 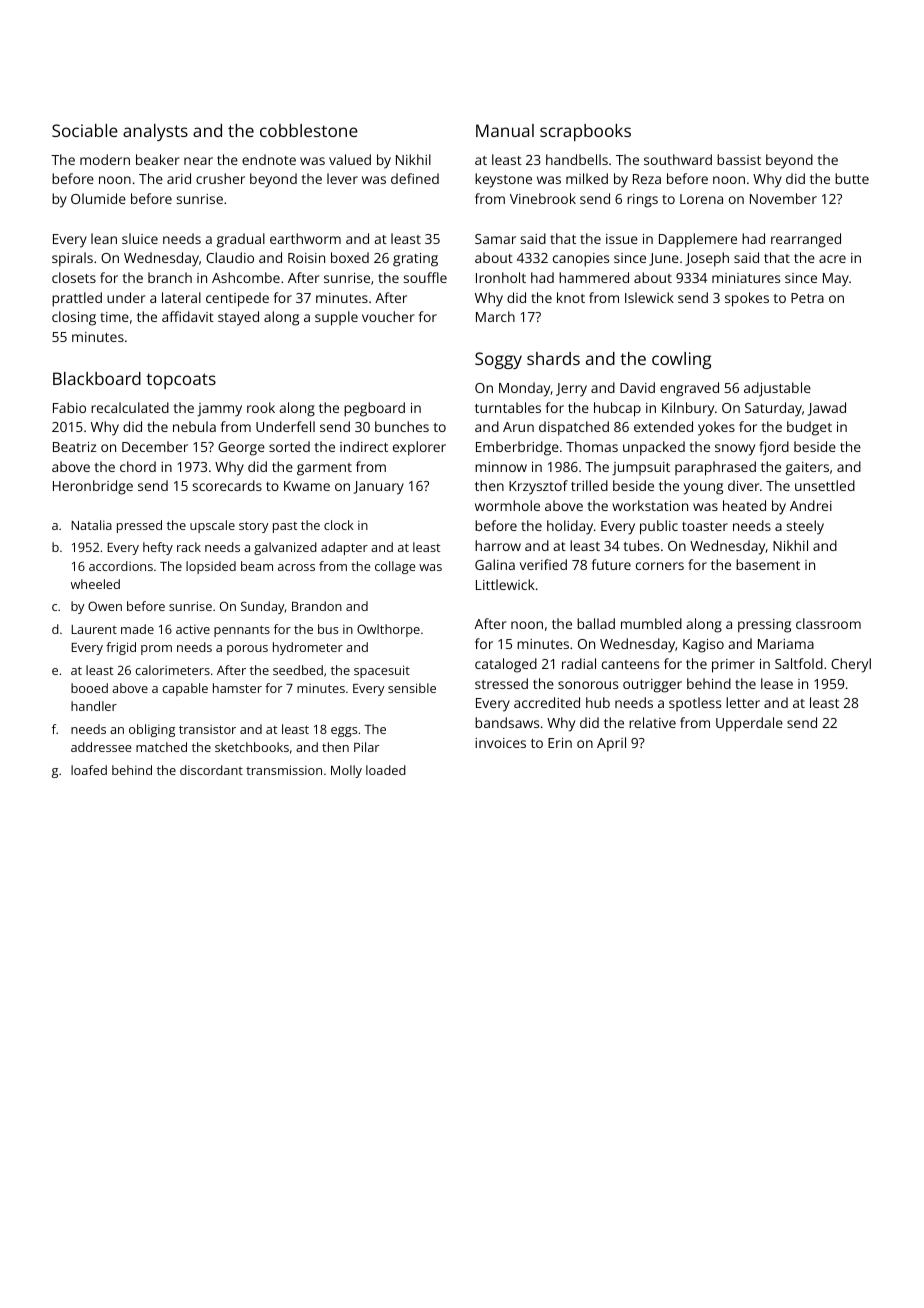 I want to click on bassist, so click(x=739, y=159).
